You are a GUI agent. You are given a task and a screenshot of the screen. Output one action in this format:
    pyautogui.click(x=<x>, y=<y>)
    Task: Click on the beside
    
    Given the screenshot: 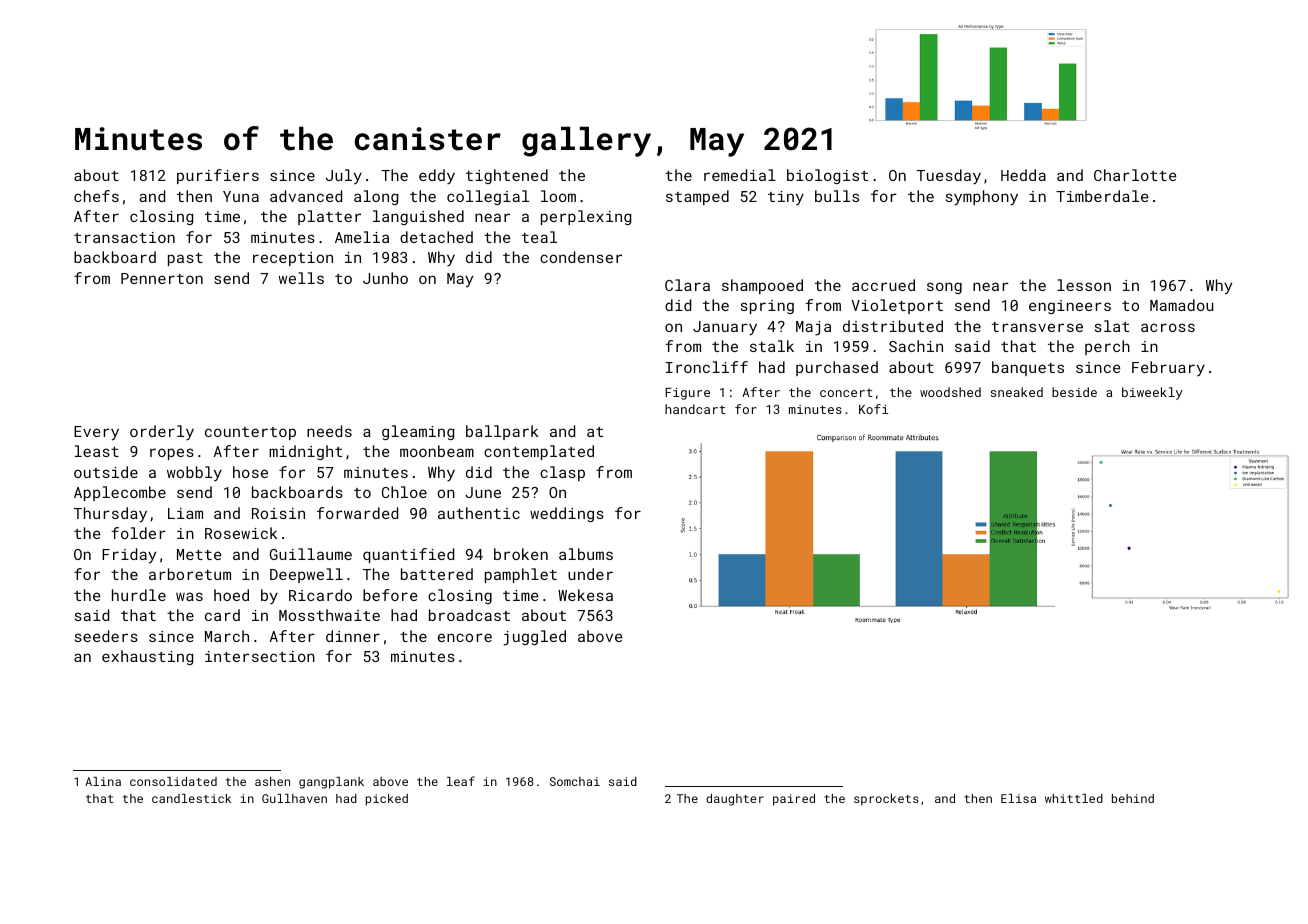 What is the action you would take?
    pyautogui.click(x=1074, y=392)
